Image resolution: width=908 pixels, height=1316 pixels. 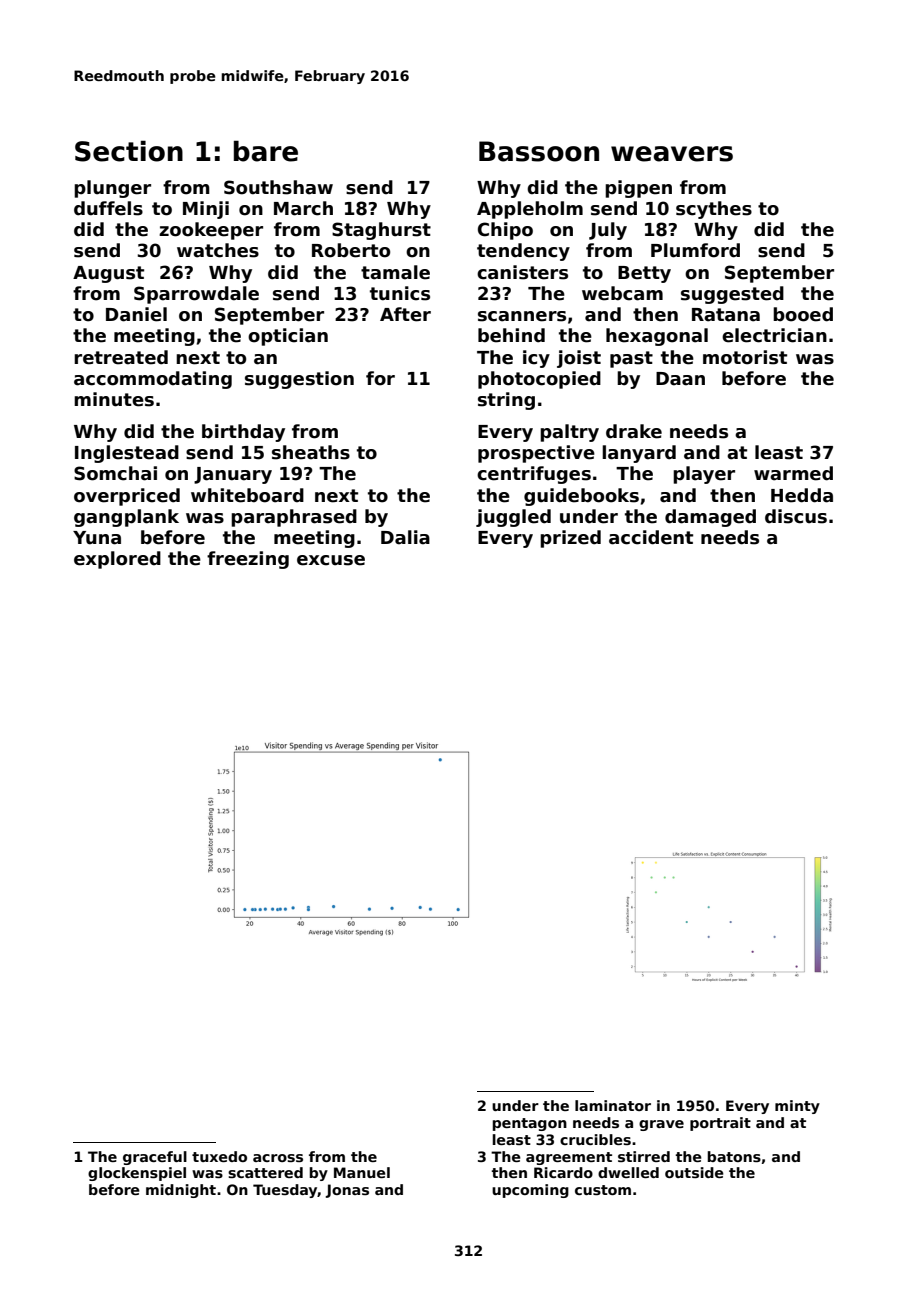 I want to click on explored, so click(x=117, y=560).
